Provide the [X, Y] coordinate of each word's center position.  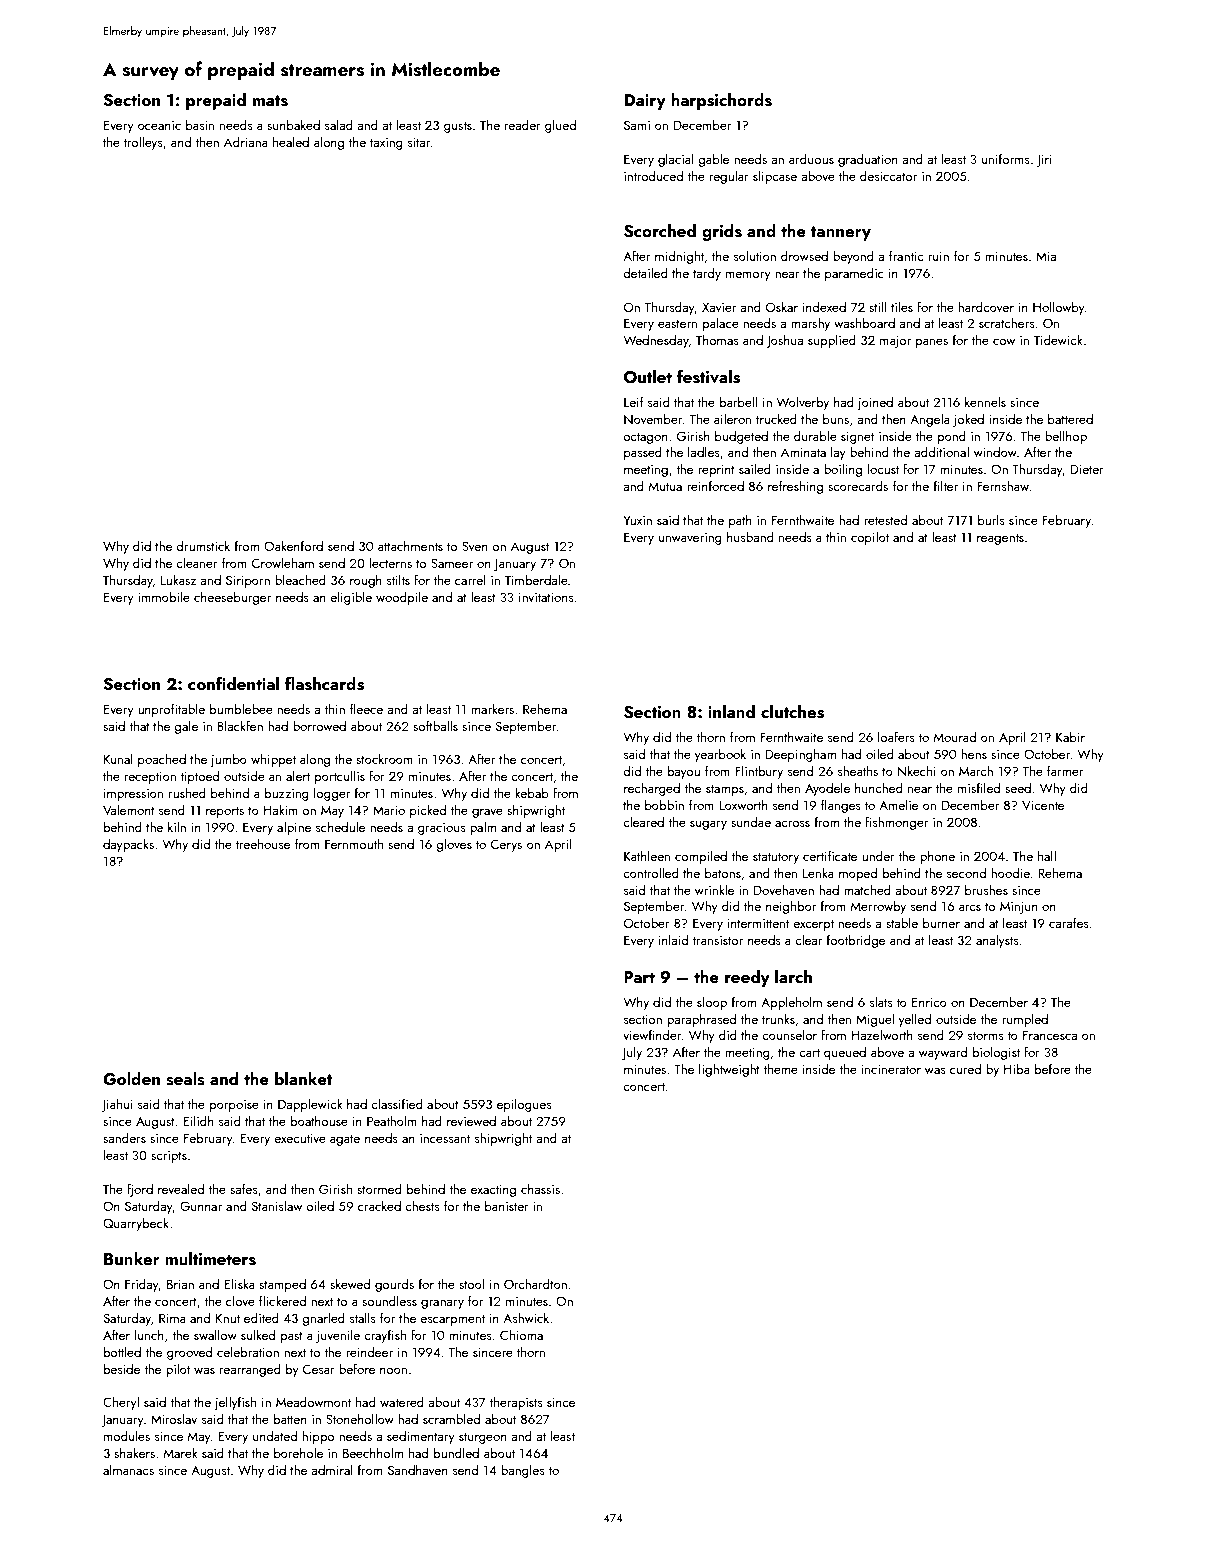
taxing [386, 144]
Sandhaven [418, 1469]
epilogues [524, 1105]
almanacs [128, 1469]
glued [560, 126]
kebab [532, 792]
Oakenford [293, 545]
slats [881, 1001]
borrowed [319, 725]
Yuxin [638, 520]
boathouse [319, 1120]
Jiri [1044, 160]
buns [836, 418]
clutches [792, 712]
